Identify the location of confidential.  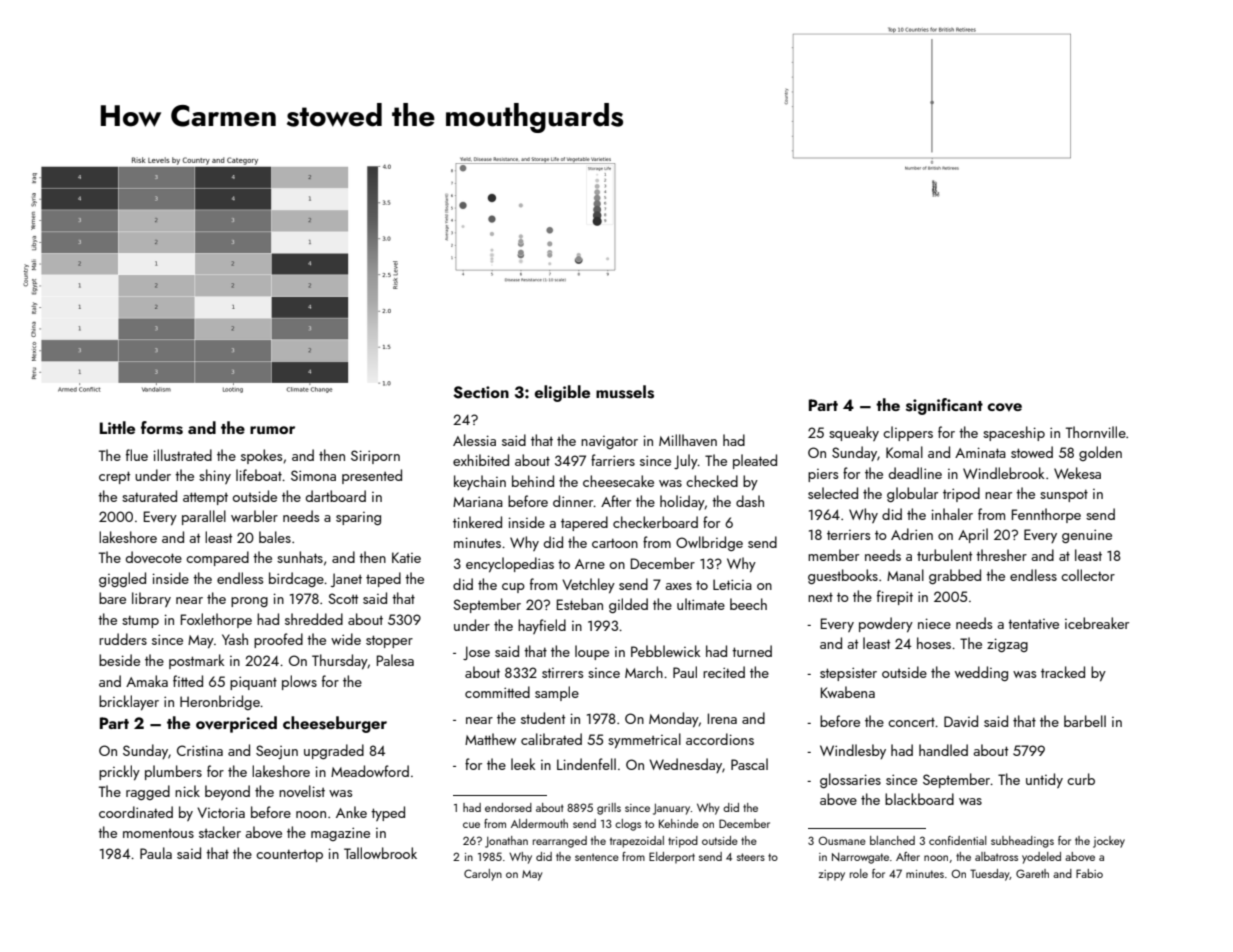
(958, 840).
